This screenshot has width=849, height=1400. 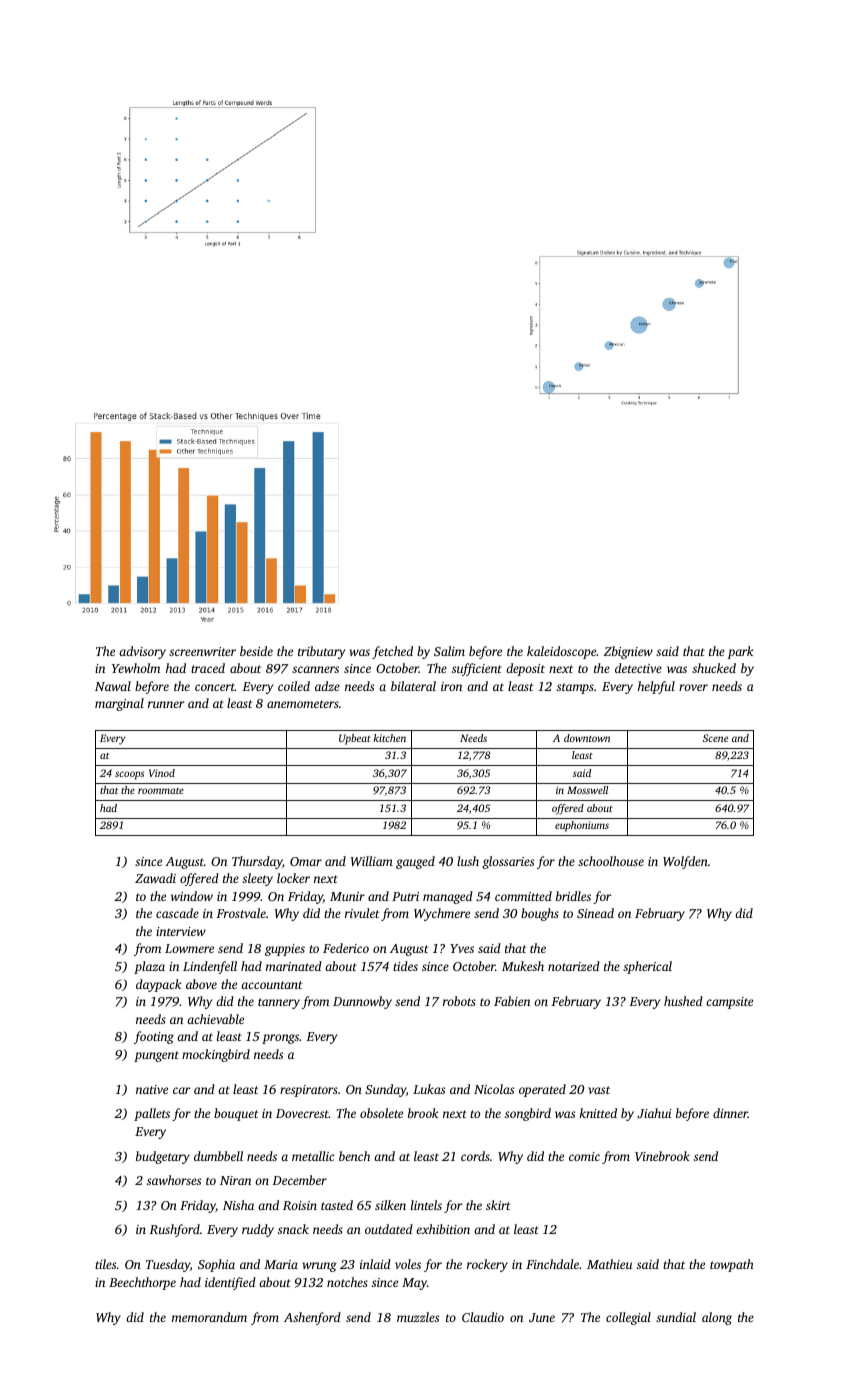 I want to click on cascade, so click(x=177, y=913).
